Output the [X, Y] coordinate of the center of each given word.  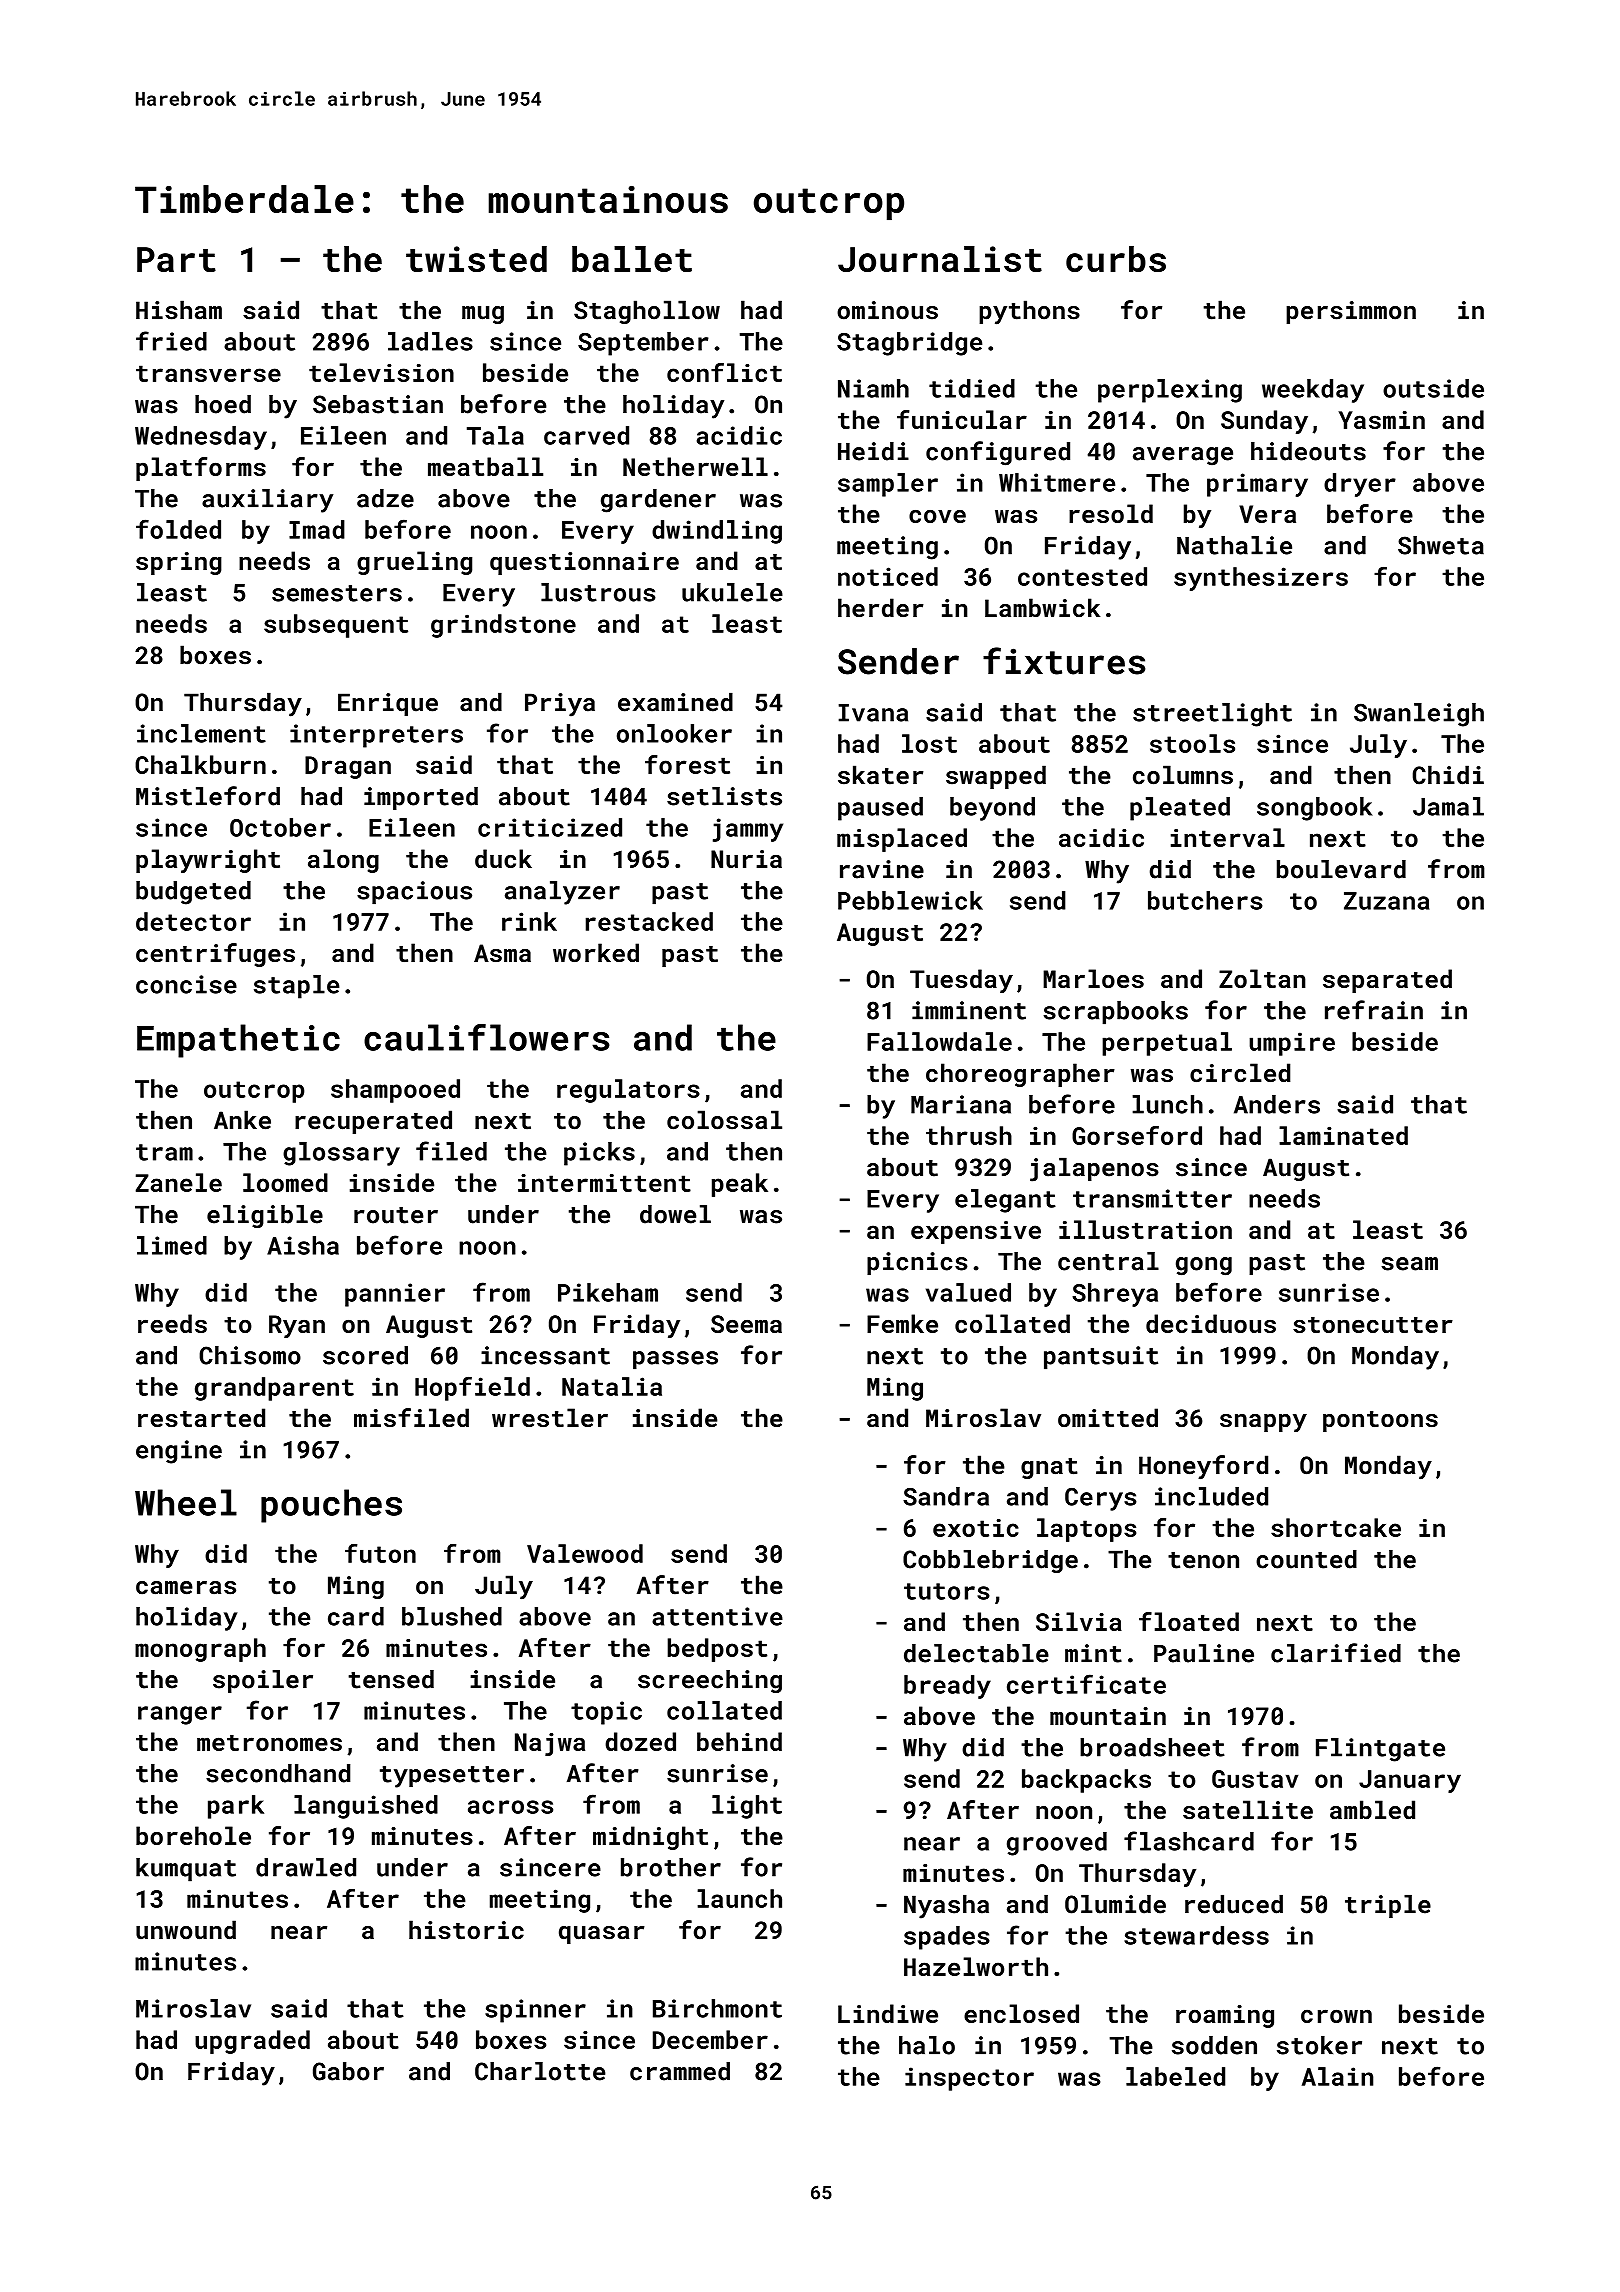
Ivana [873, 713]
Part [176, 259]
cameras [186, 1588]
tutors [947, 1591]
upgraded [252, 2042]
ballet [632, 259]
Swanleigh [1419, 715]
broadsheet [1152, 1747]
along [343, 861]
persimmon [1351, 312]
